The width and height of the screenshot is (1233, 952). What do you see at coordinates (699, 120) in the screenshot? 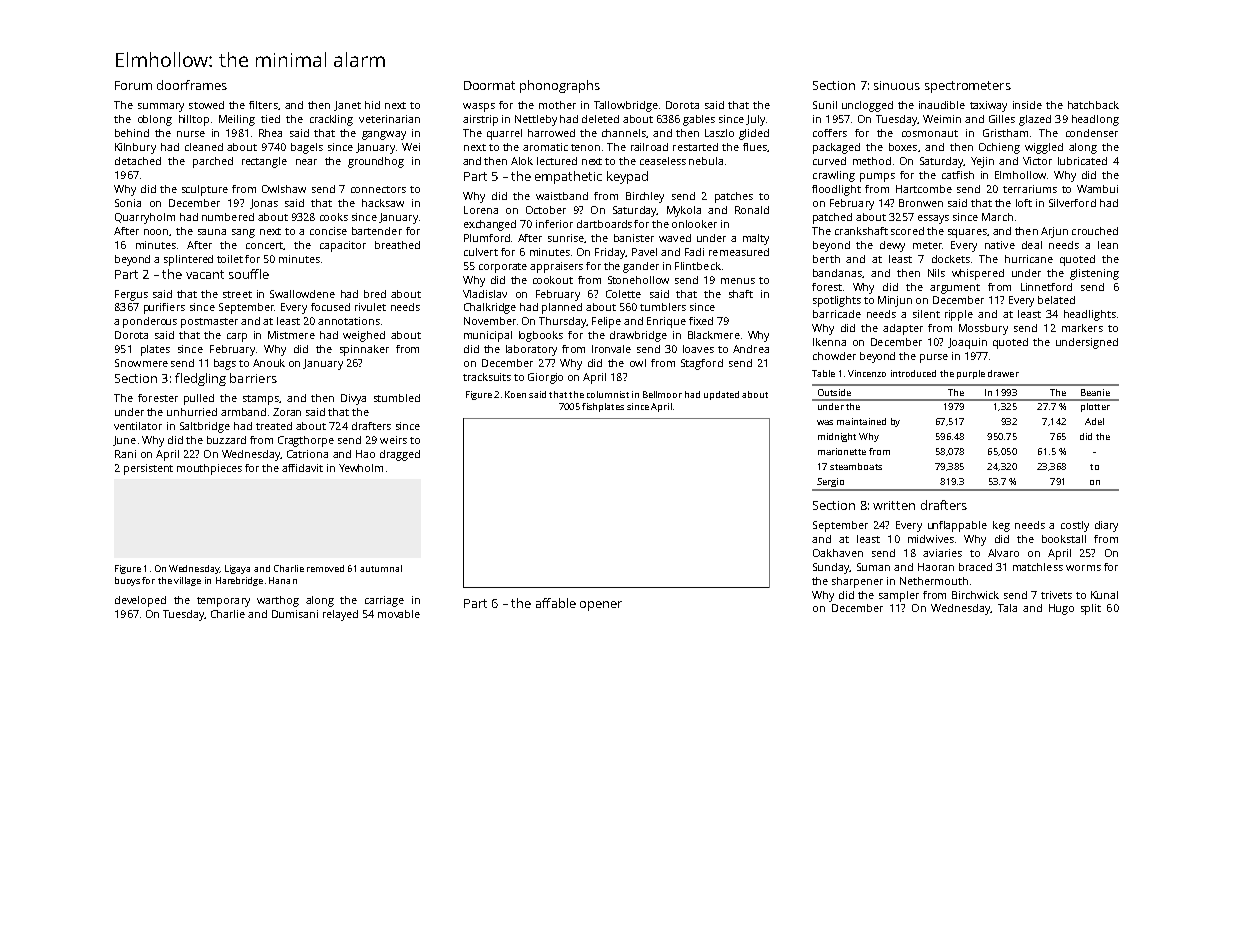
I see `gables` at bounding box center [699, 120].
